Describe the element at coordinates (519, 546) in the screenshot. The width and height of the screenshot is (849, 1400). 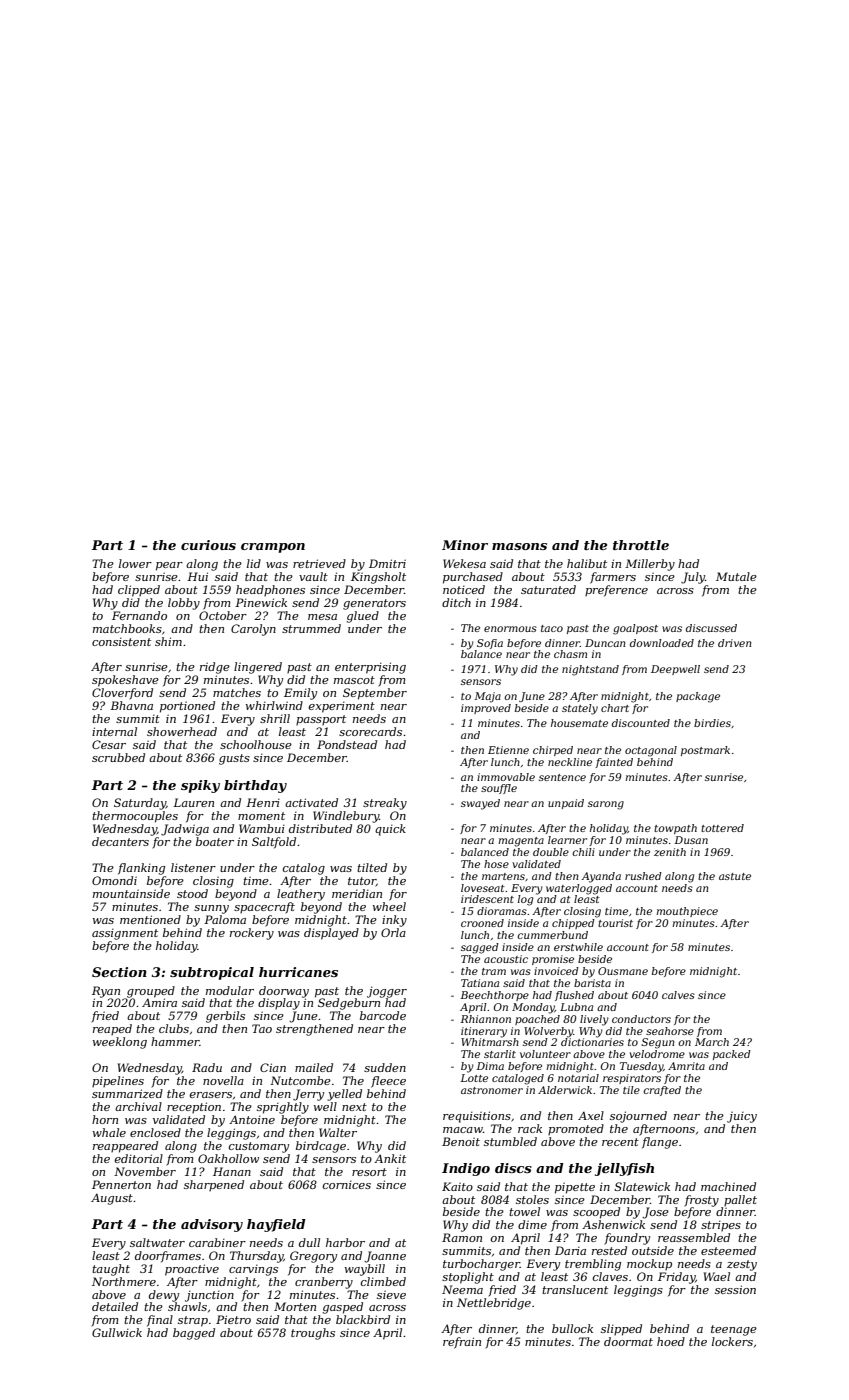
I see `masons` at that location.
